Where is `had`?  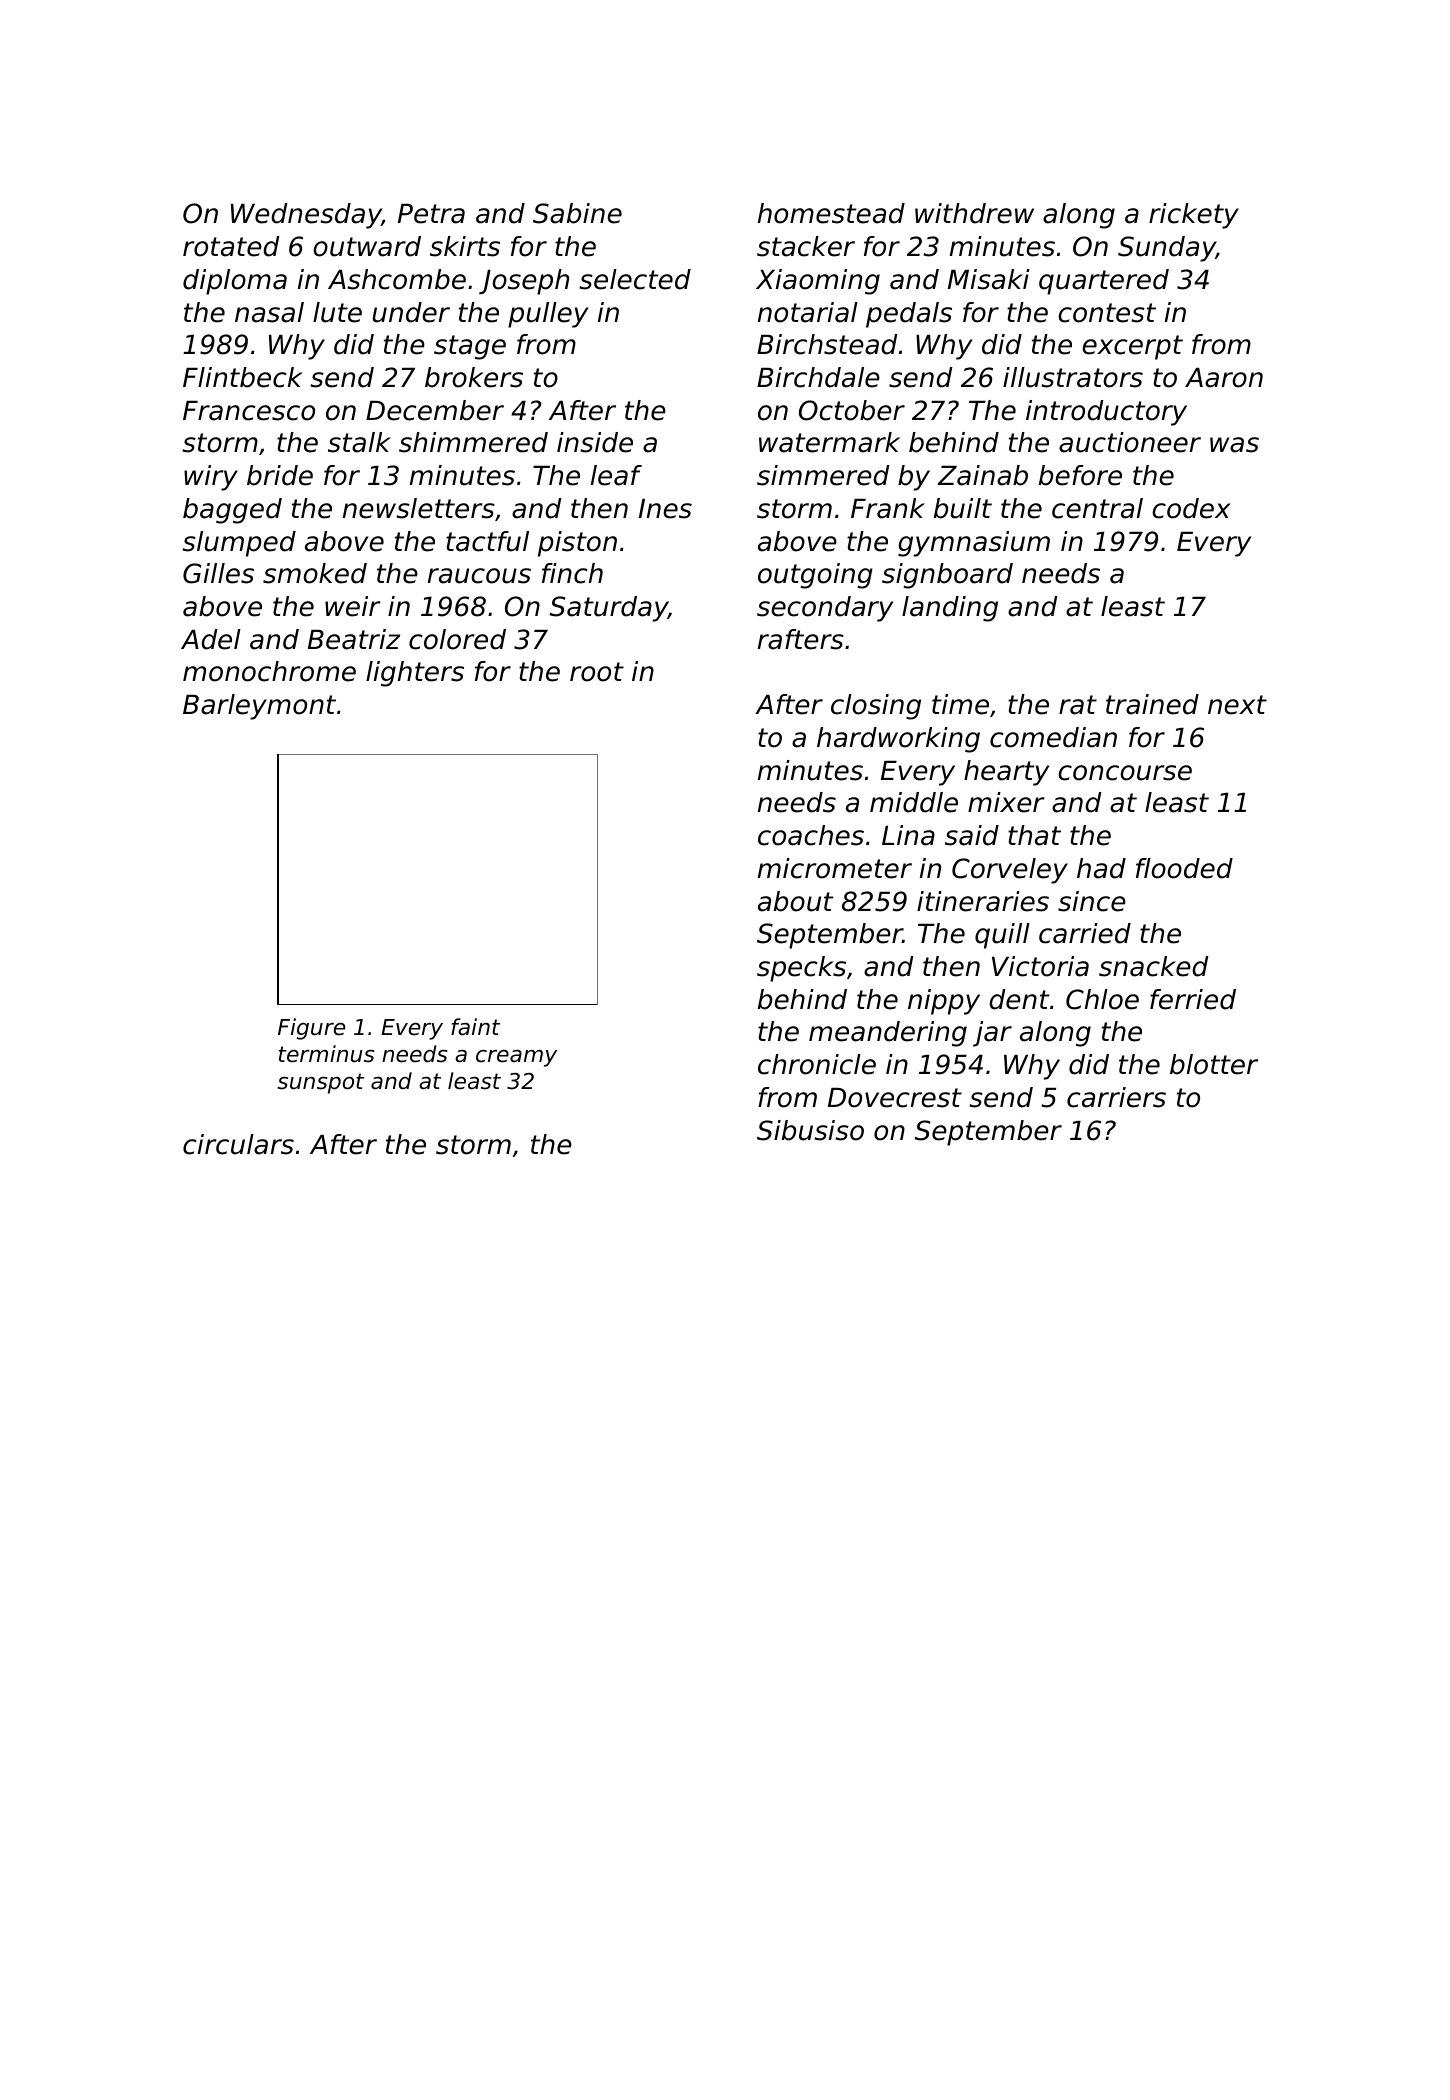
had is located at coordinates (1101, 868).
